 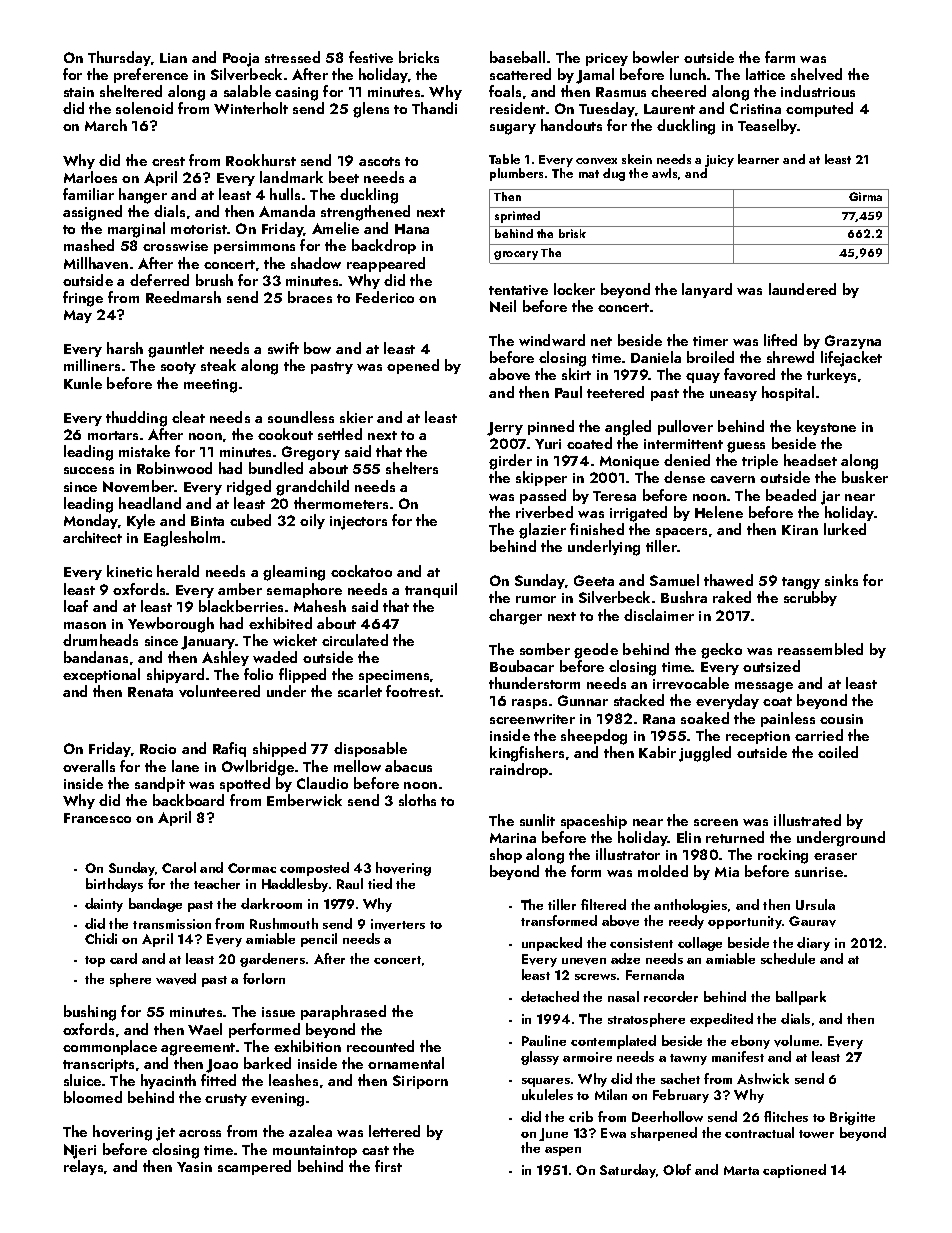 I want to click on exceptional, so click(x=101, y=675).
